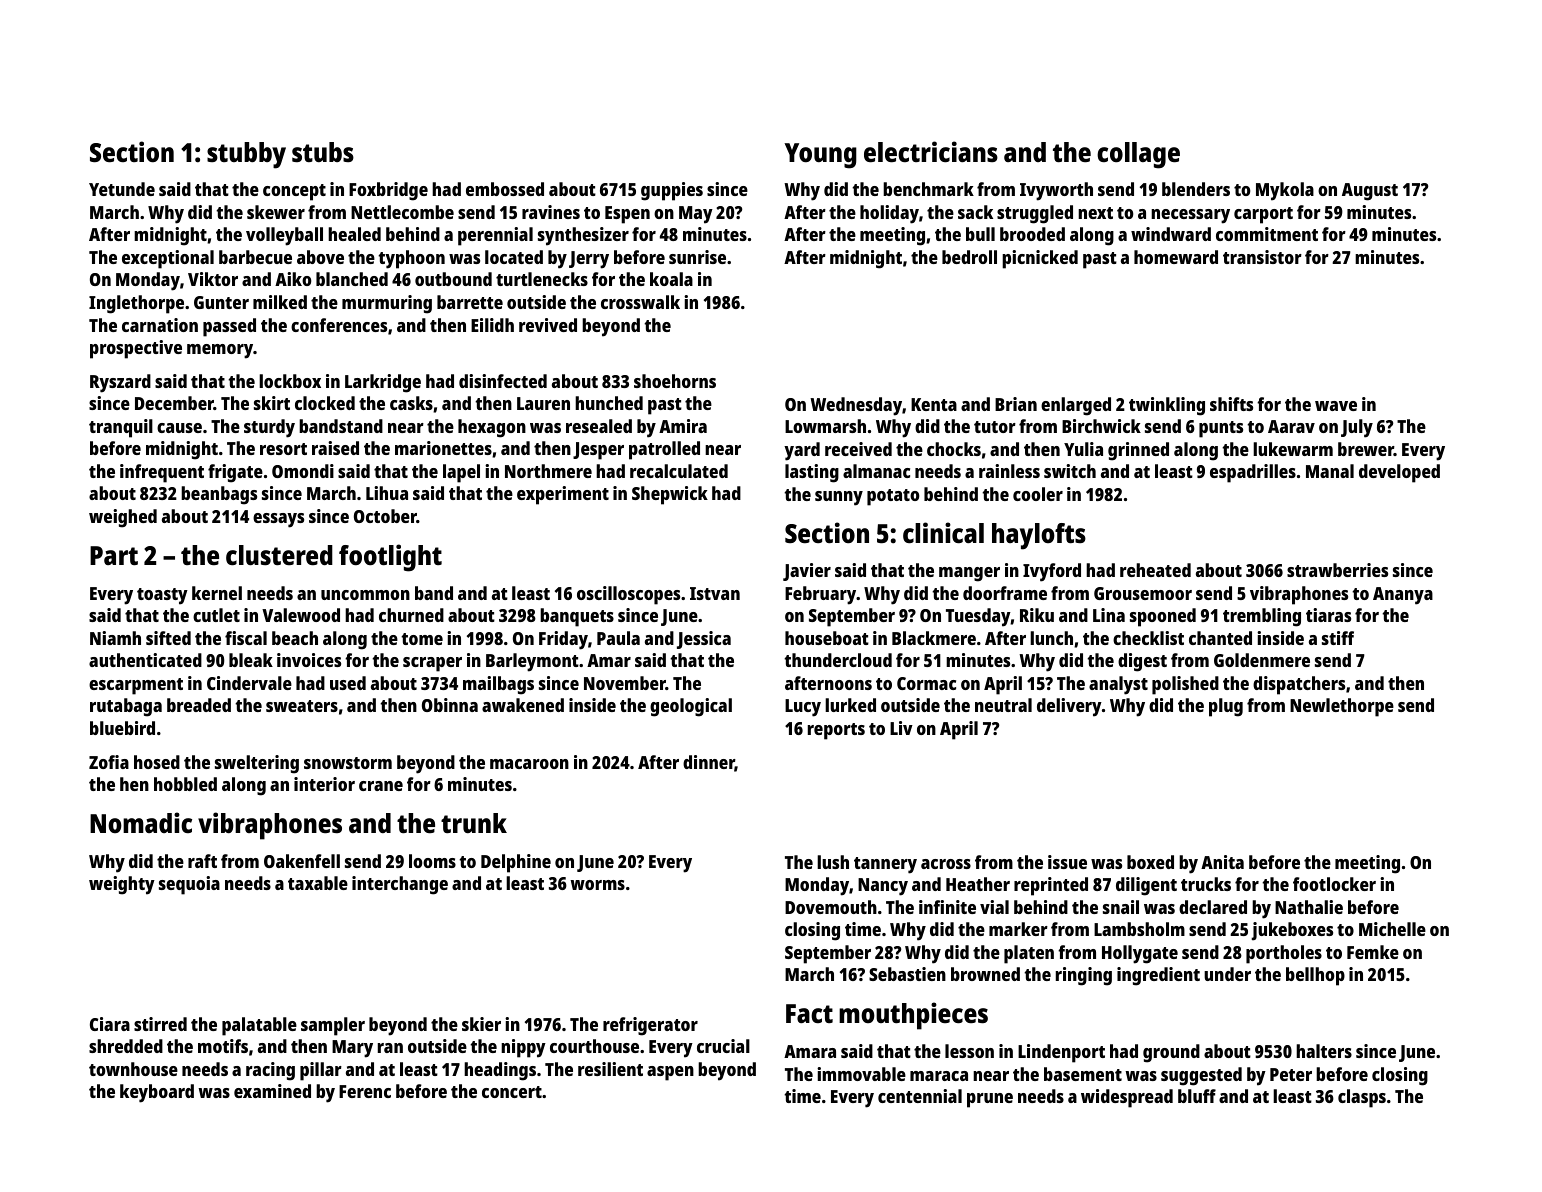  I want to click on stubs, so click(323, 152).
